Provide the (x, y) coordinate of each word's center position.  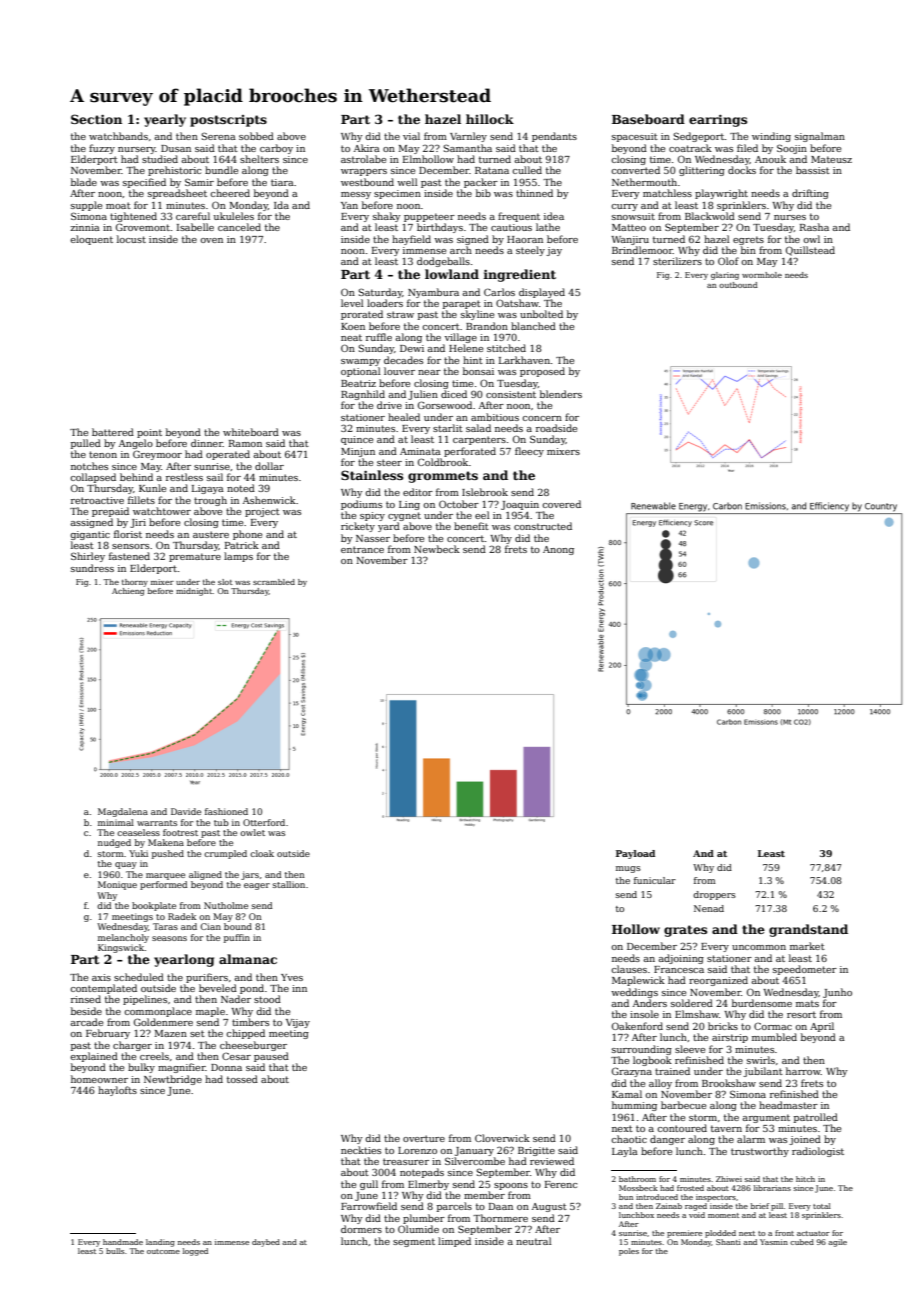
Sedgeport (699, 137)
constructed (543, 526)
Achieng (128, 592)
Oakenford (637, 1026)
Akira (367, 148)
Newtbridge (173, 1080)
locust (131, 239)
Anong (558, 550)
